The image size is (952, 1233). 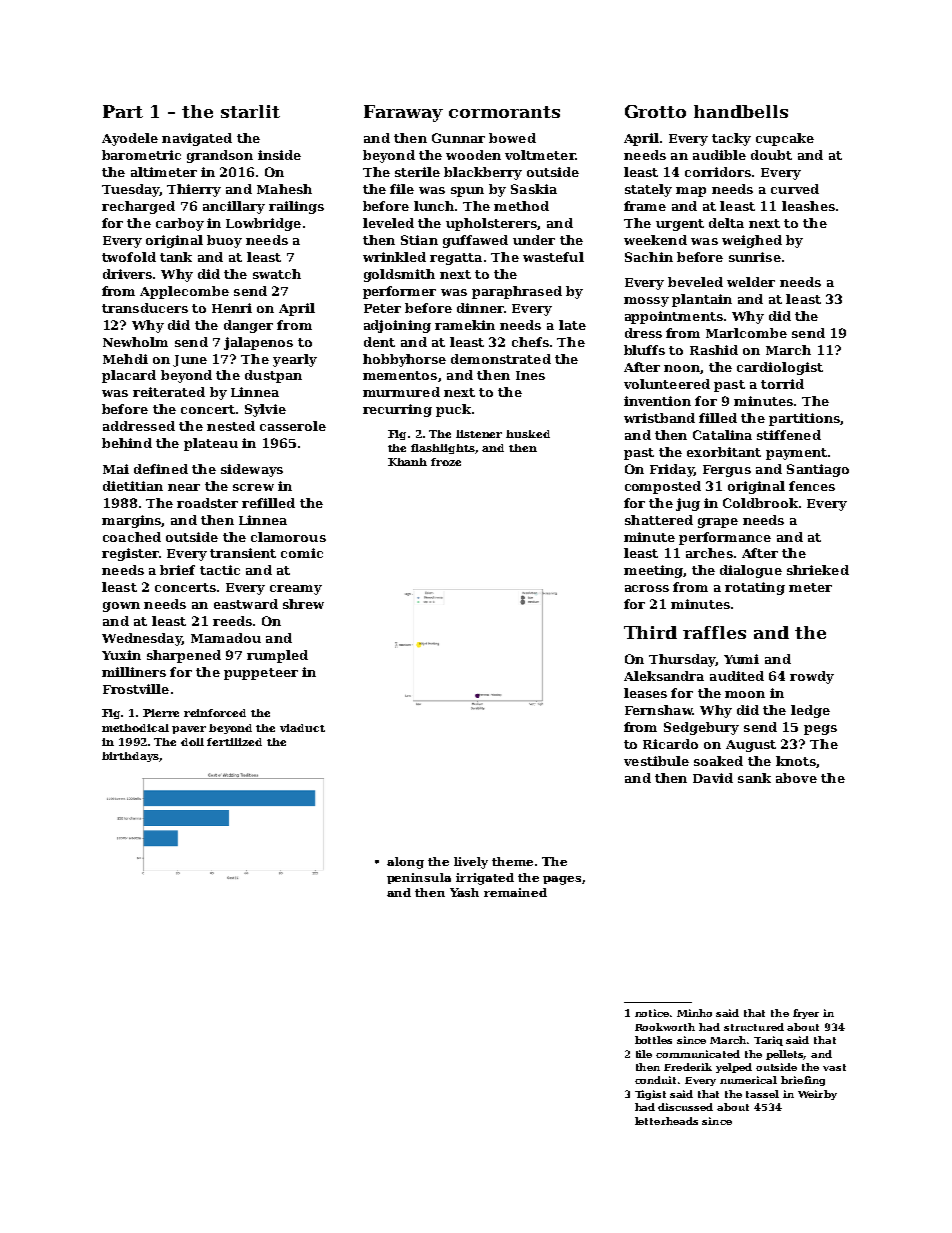 What do you see at coordinates (127, 274) in the image?
I see `drivers` at bounding box center [127, 274].
